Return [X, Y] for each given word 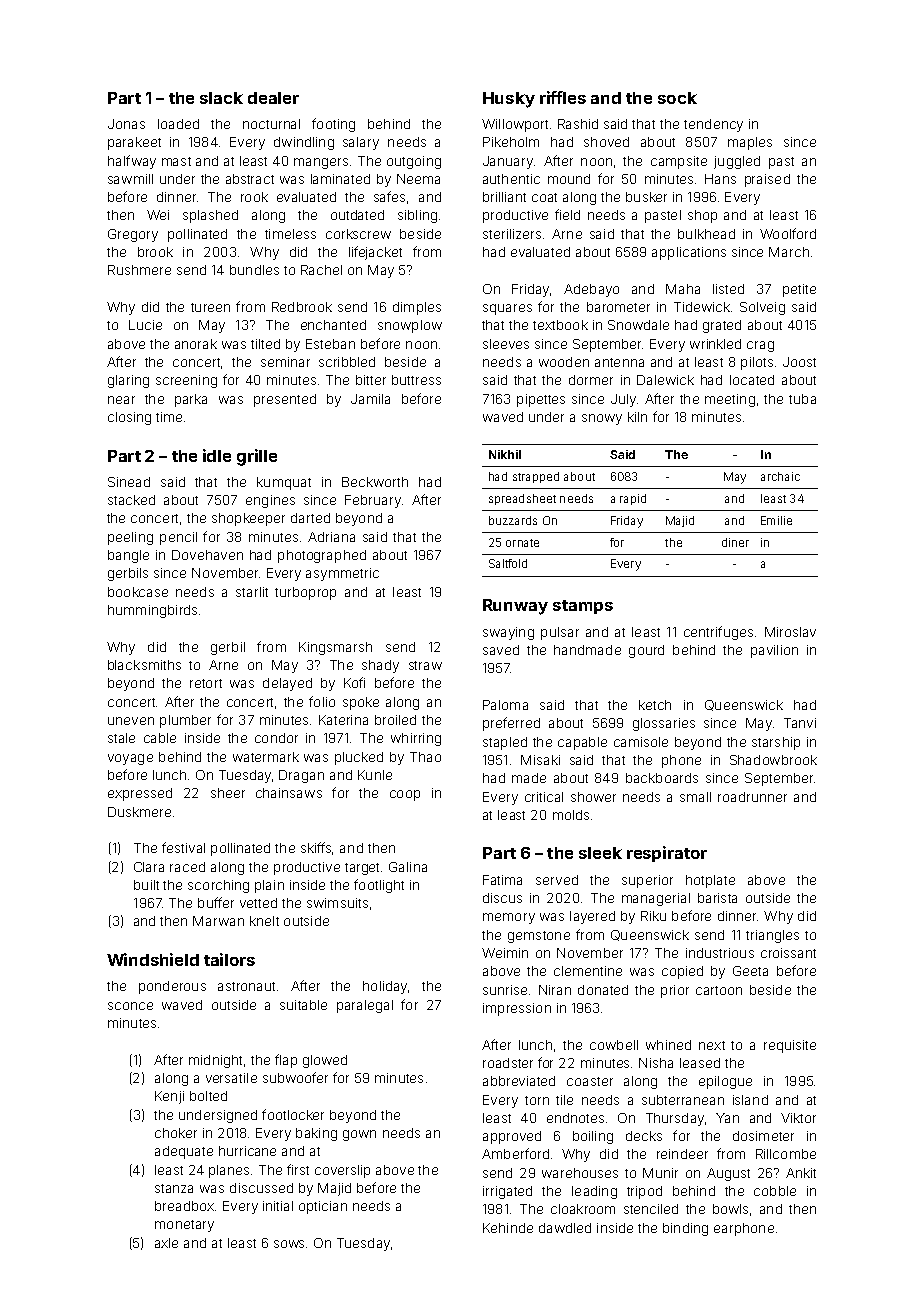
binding [685, 1229]
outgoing [414, 162]
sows [289, 1244]
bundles [254, 270]
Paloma [505, 705]
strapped [536, 477]
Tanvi [800, 723]
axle [166, 1243]
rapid [633, 499]
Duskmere [139, 812]
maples [750, 143]
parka [191, 400]
